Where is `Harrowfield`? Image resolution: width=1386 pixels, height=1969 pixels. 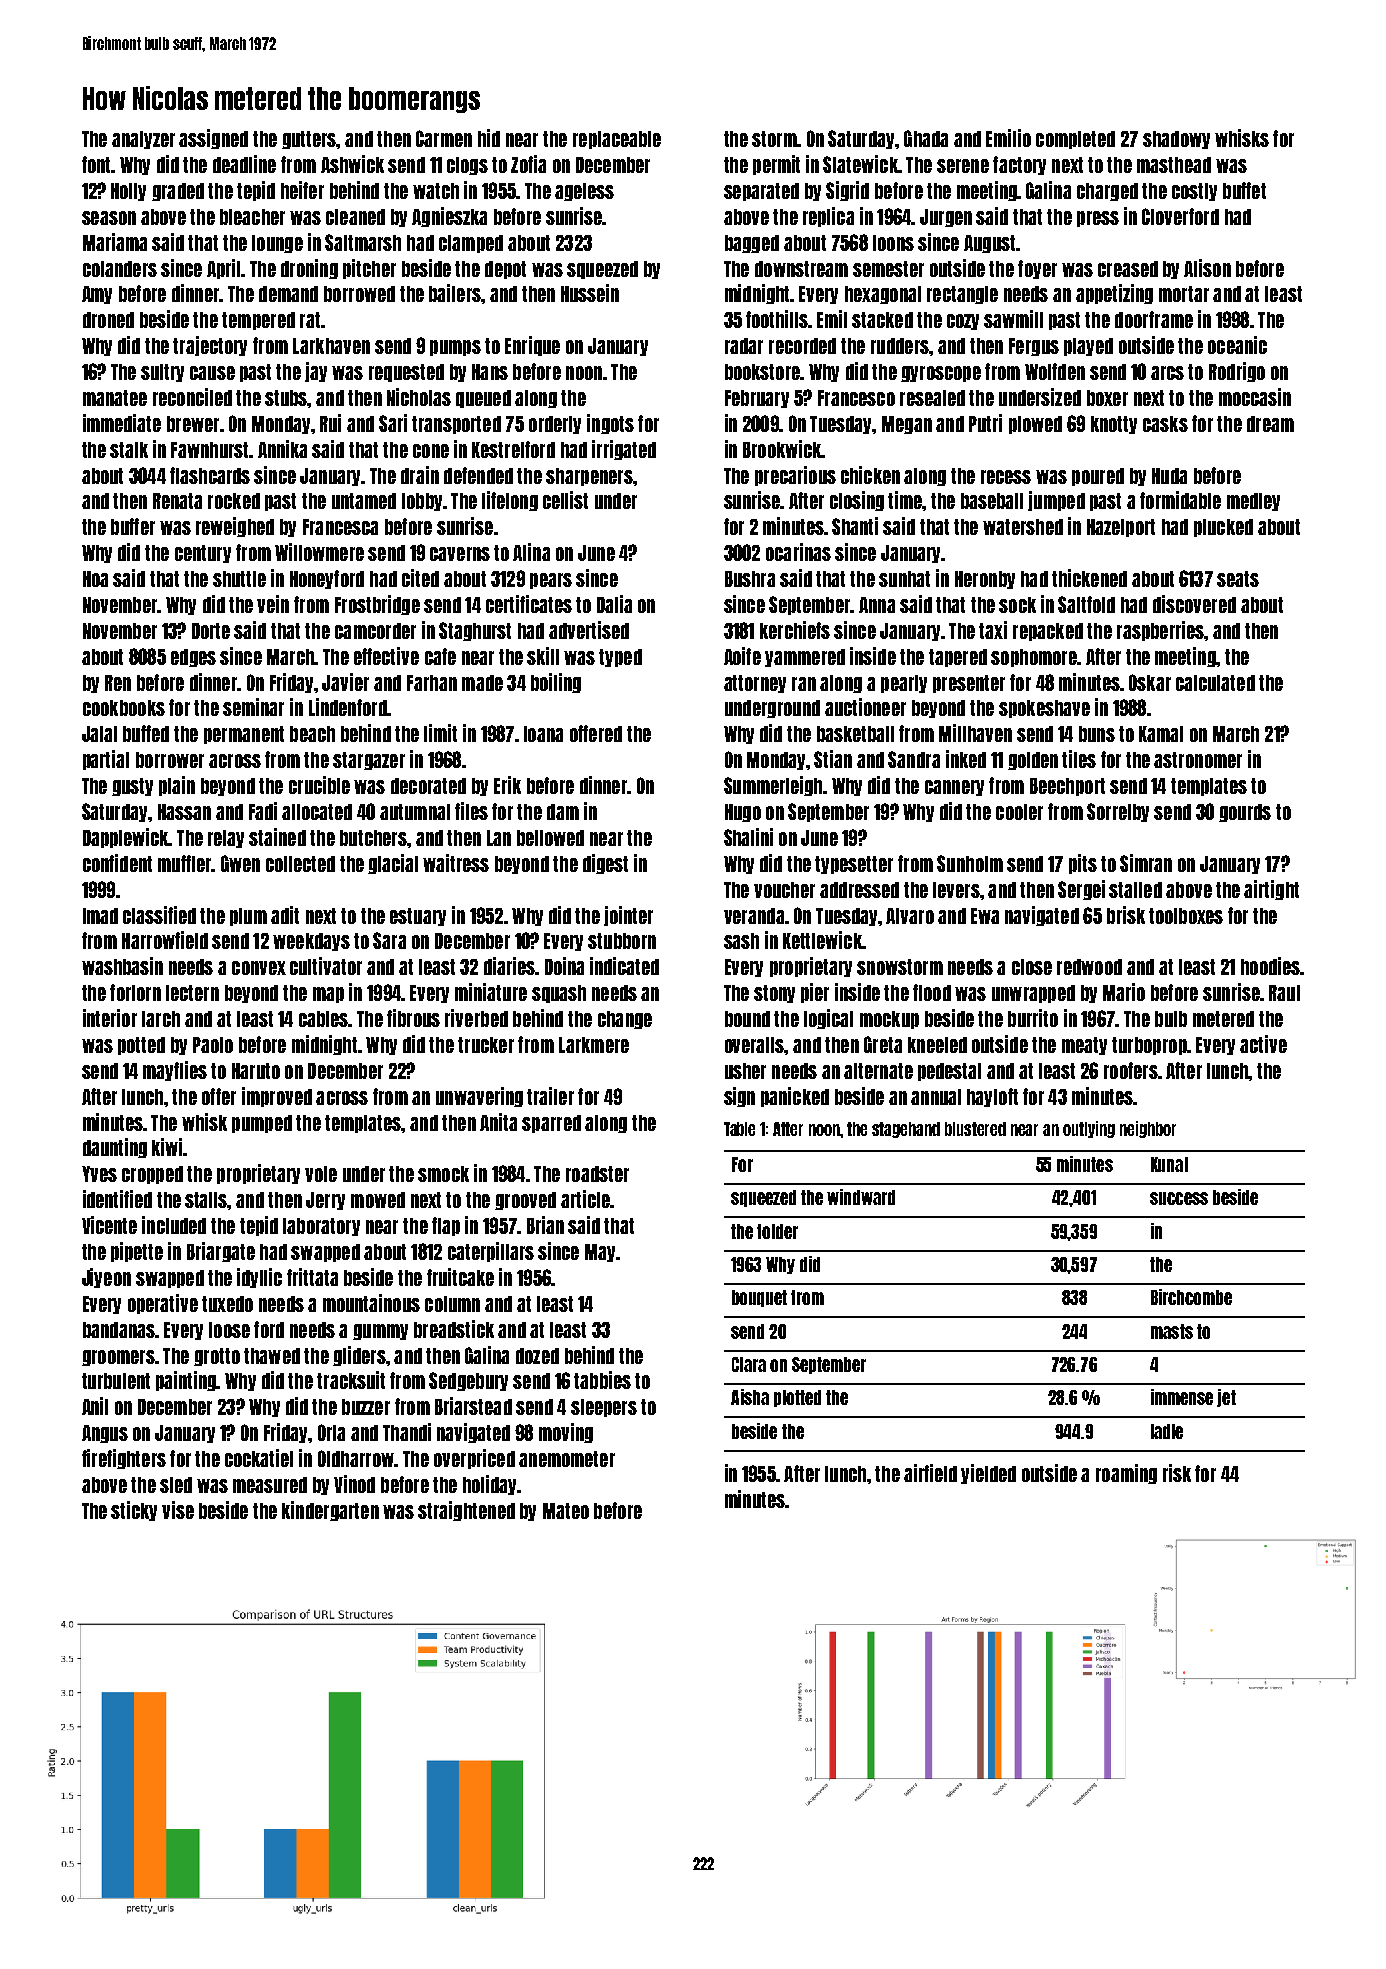 Harrowfield is located at coordinates (165, 940).
